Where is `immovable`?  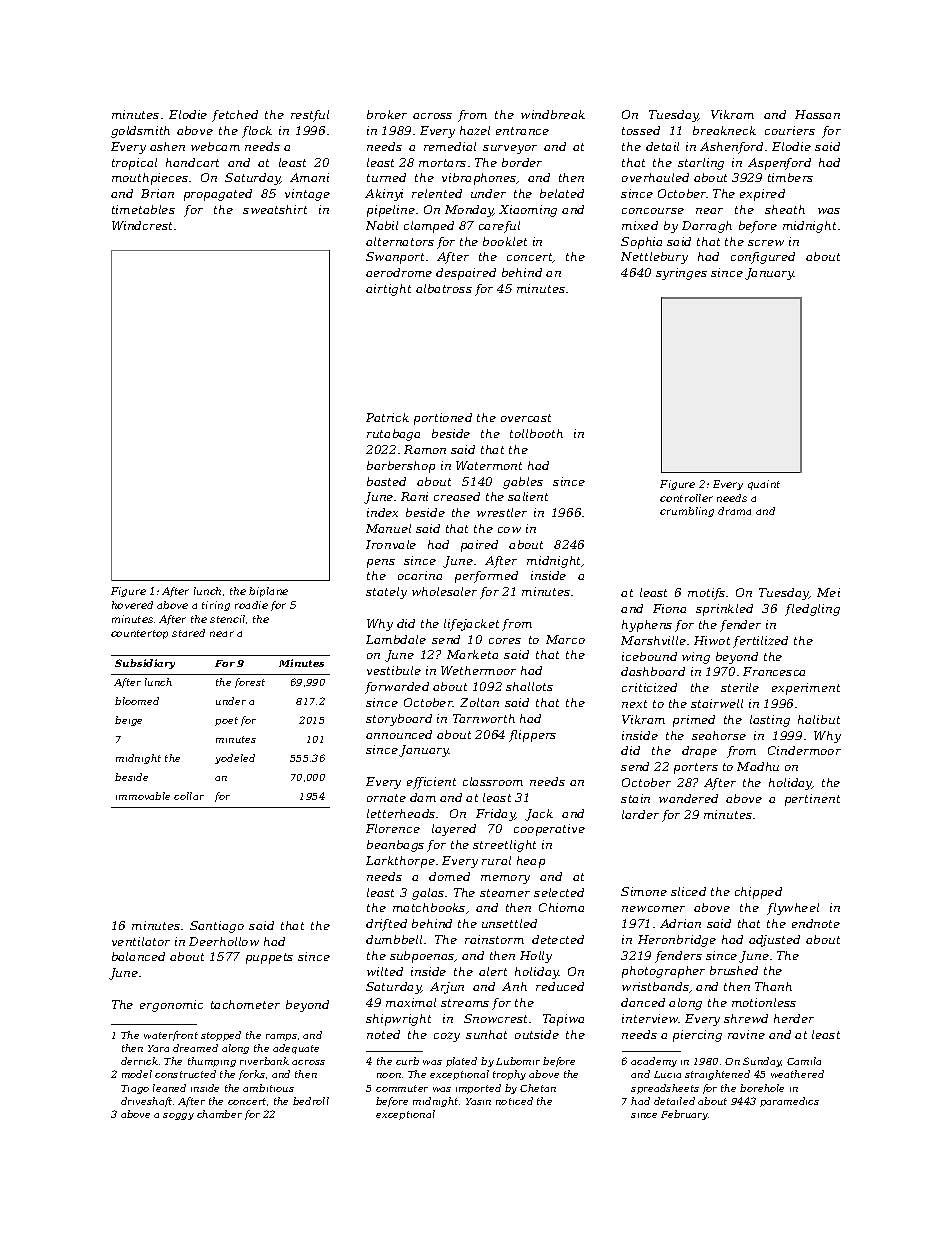
immovable is located at coordinates (143, 796).
